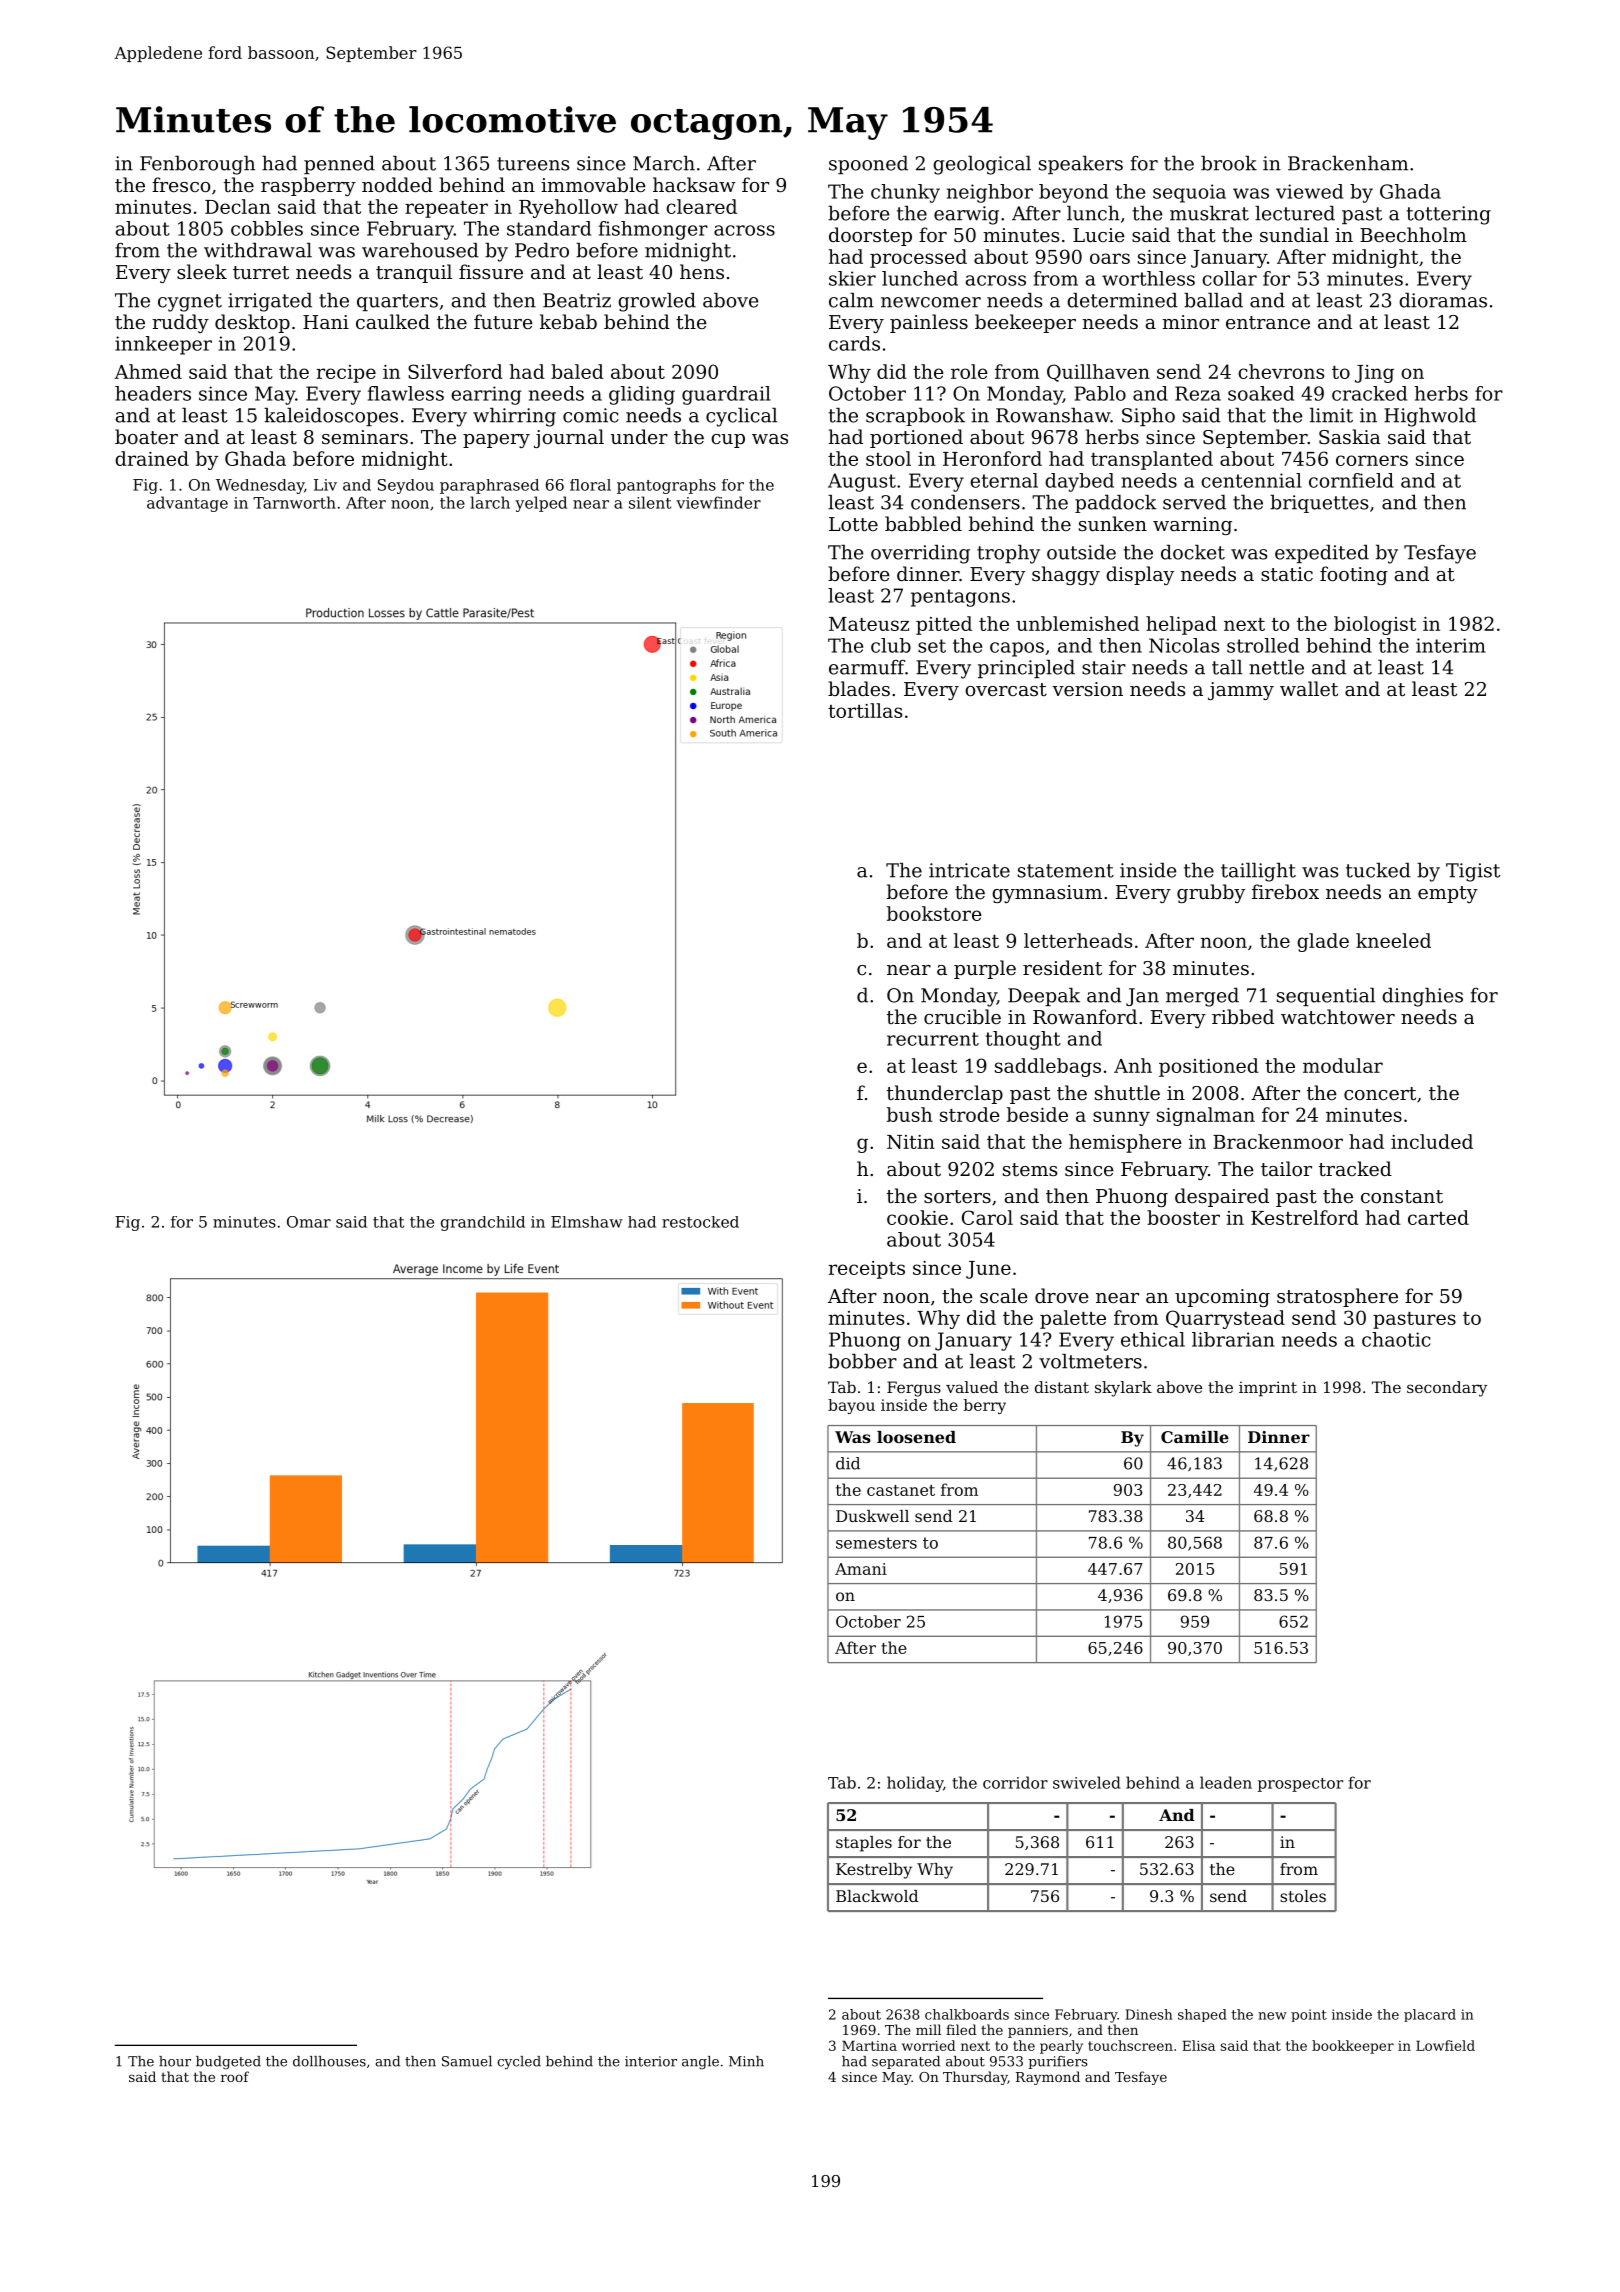 The height and width of the screenshot is (2292, 1620). I want to click on Seydou, so click(406, 486).
